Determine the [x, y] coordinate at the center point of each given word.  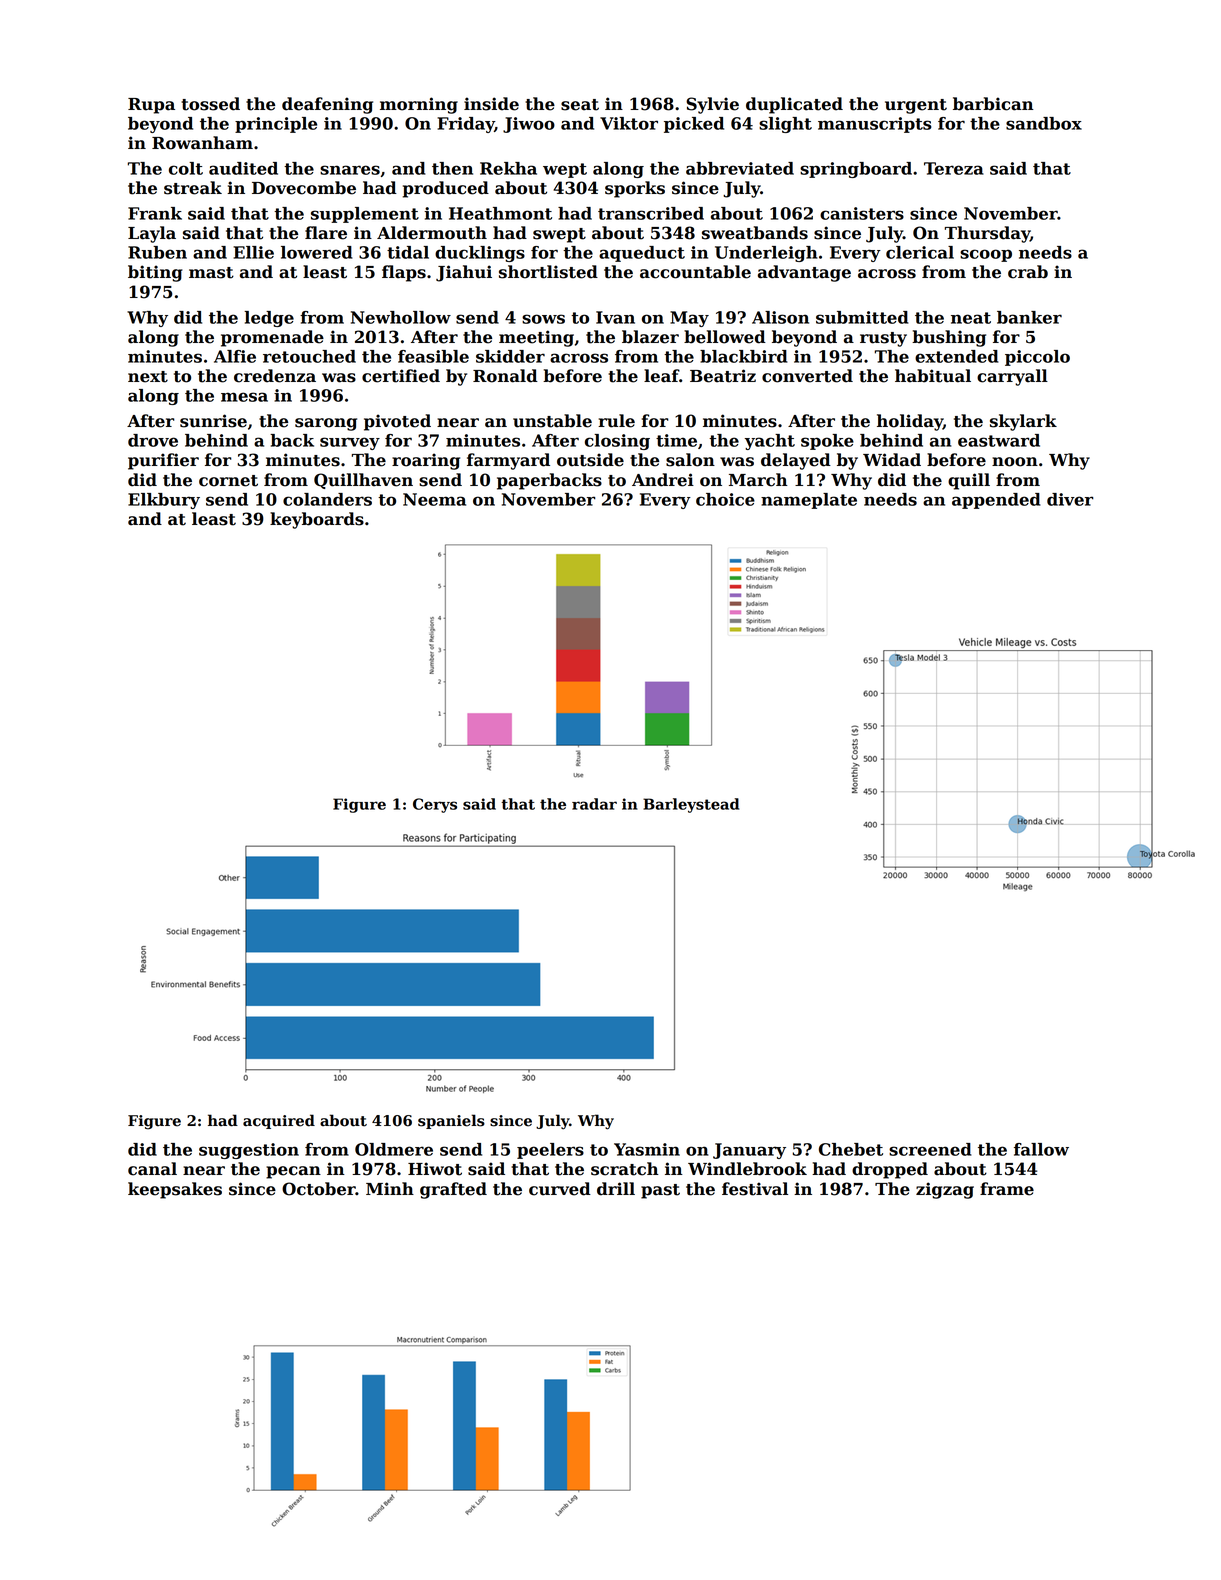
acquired [279, 1121]
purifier [163, 461]
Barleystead [691, 805]
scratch [625, 1169]
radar [594, 804]
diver [1070, 499]
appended [996, 501]
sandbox [1044, 123]
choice [725, 499]
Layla [152, 234]
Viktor [629, 123]
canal [152, 1169]
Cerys [435, 805]
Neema [434, 499]
